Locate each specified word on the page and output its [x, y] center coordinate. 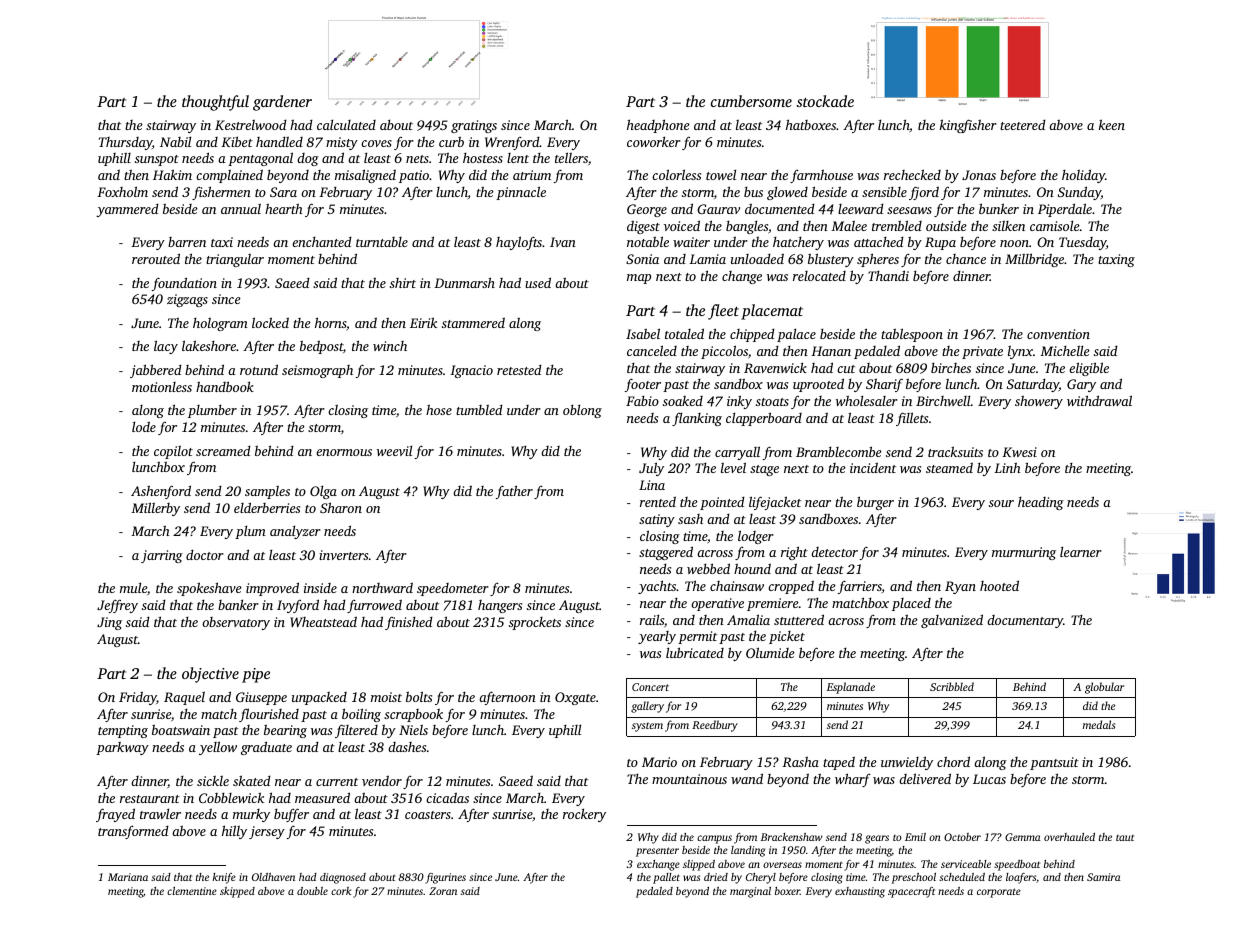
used [538, 282]
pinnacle [521, 193]
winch [390, 346]
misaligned [365, 176]
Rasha [800, 761]
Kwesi [1019, 452]
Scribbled [952, 686]
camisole [1055, 225]
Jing [109, 623]
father [514, 492]
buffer [291, 815]
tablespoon [912, 335]
